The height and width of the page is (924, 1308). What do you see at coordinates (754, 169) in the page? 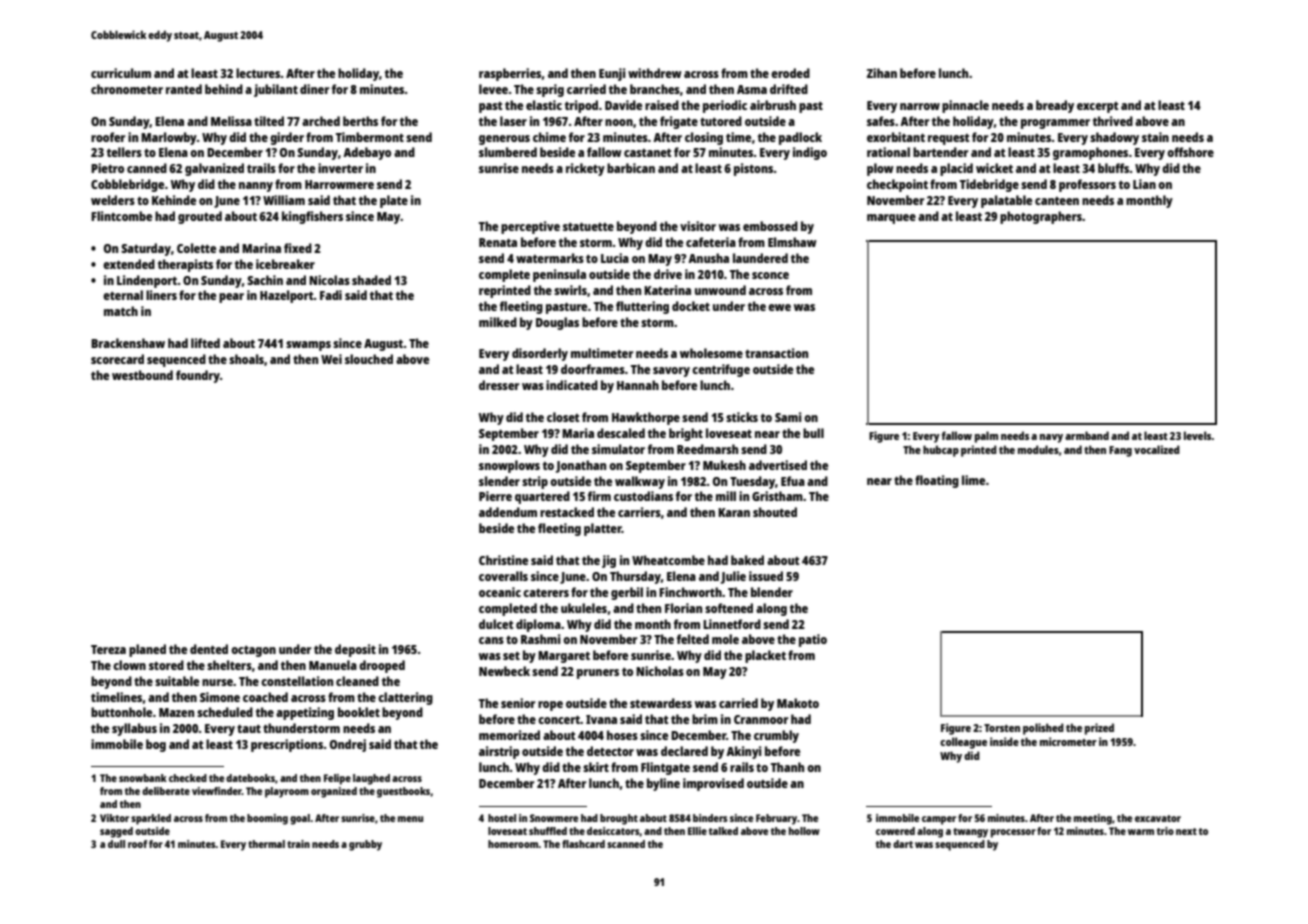
I see `pistons` at bounding box center [754, 169].
